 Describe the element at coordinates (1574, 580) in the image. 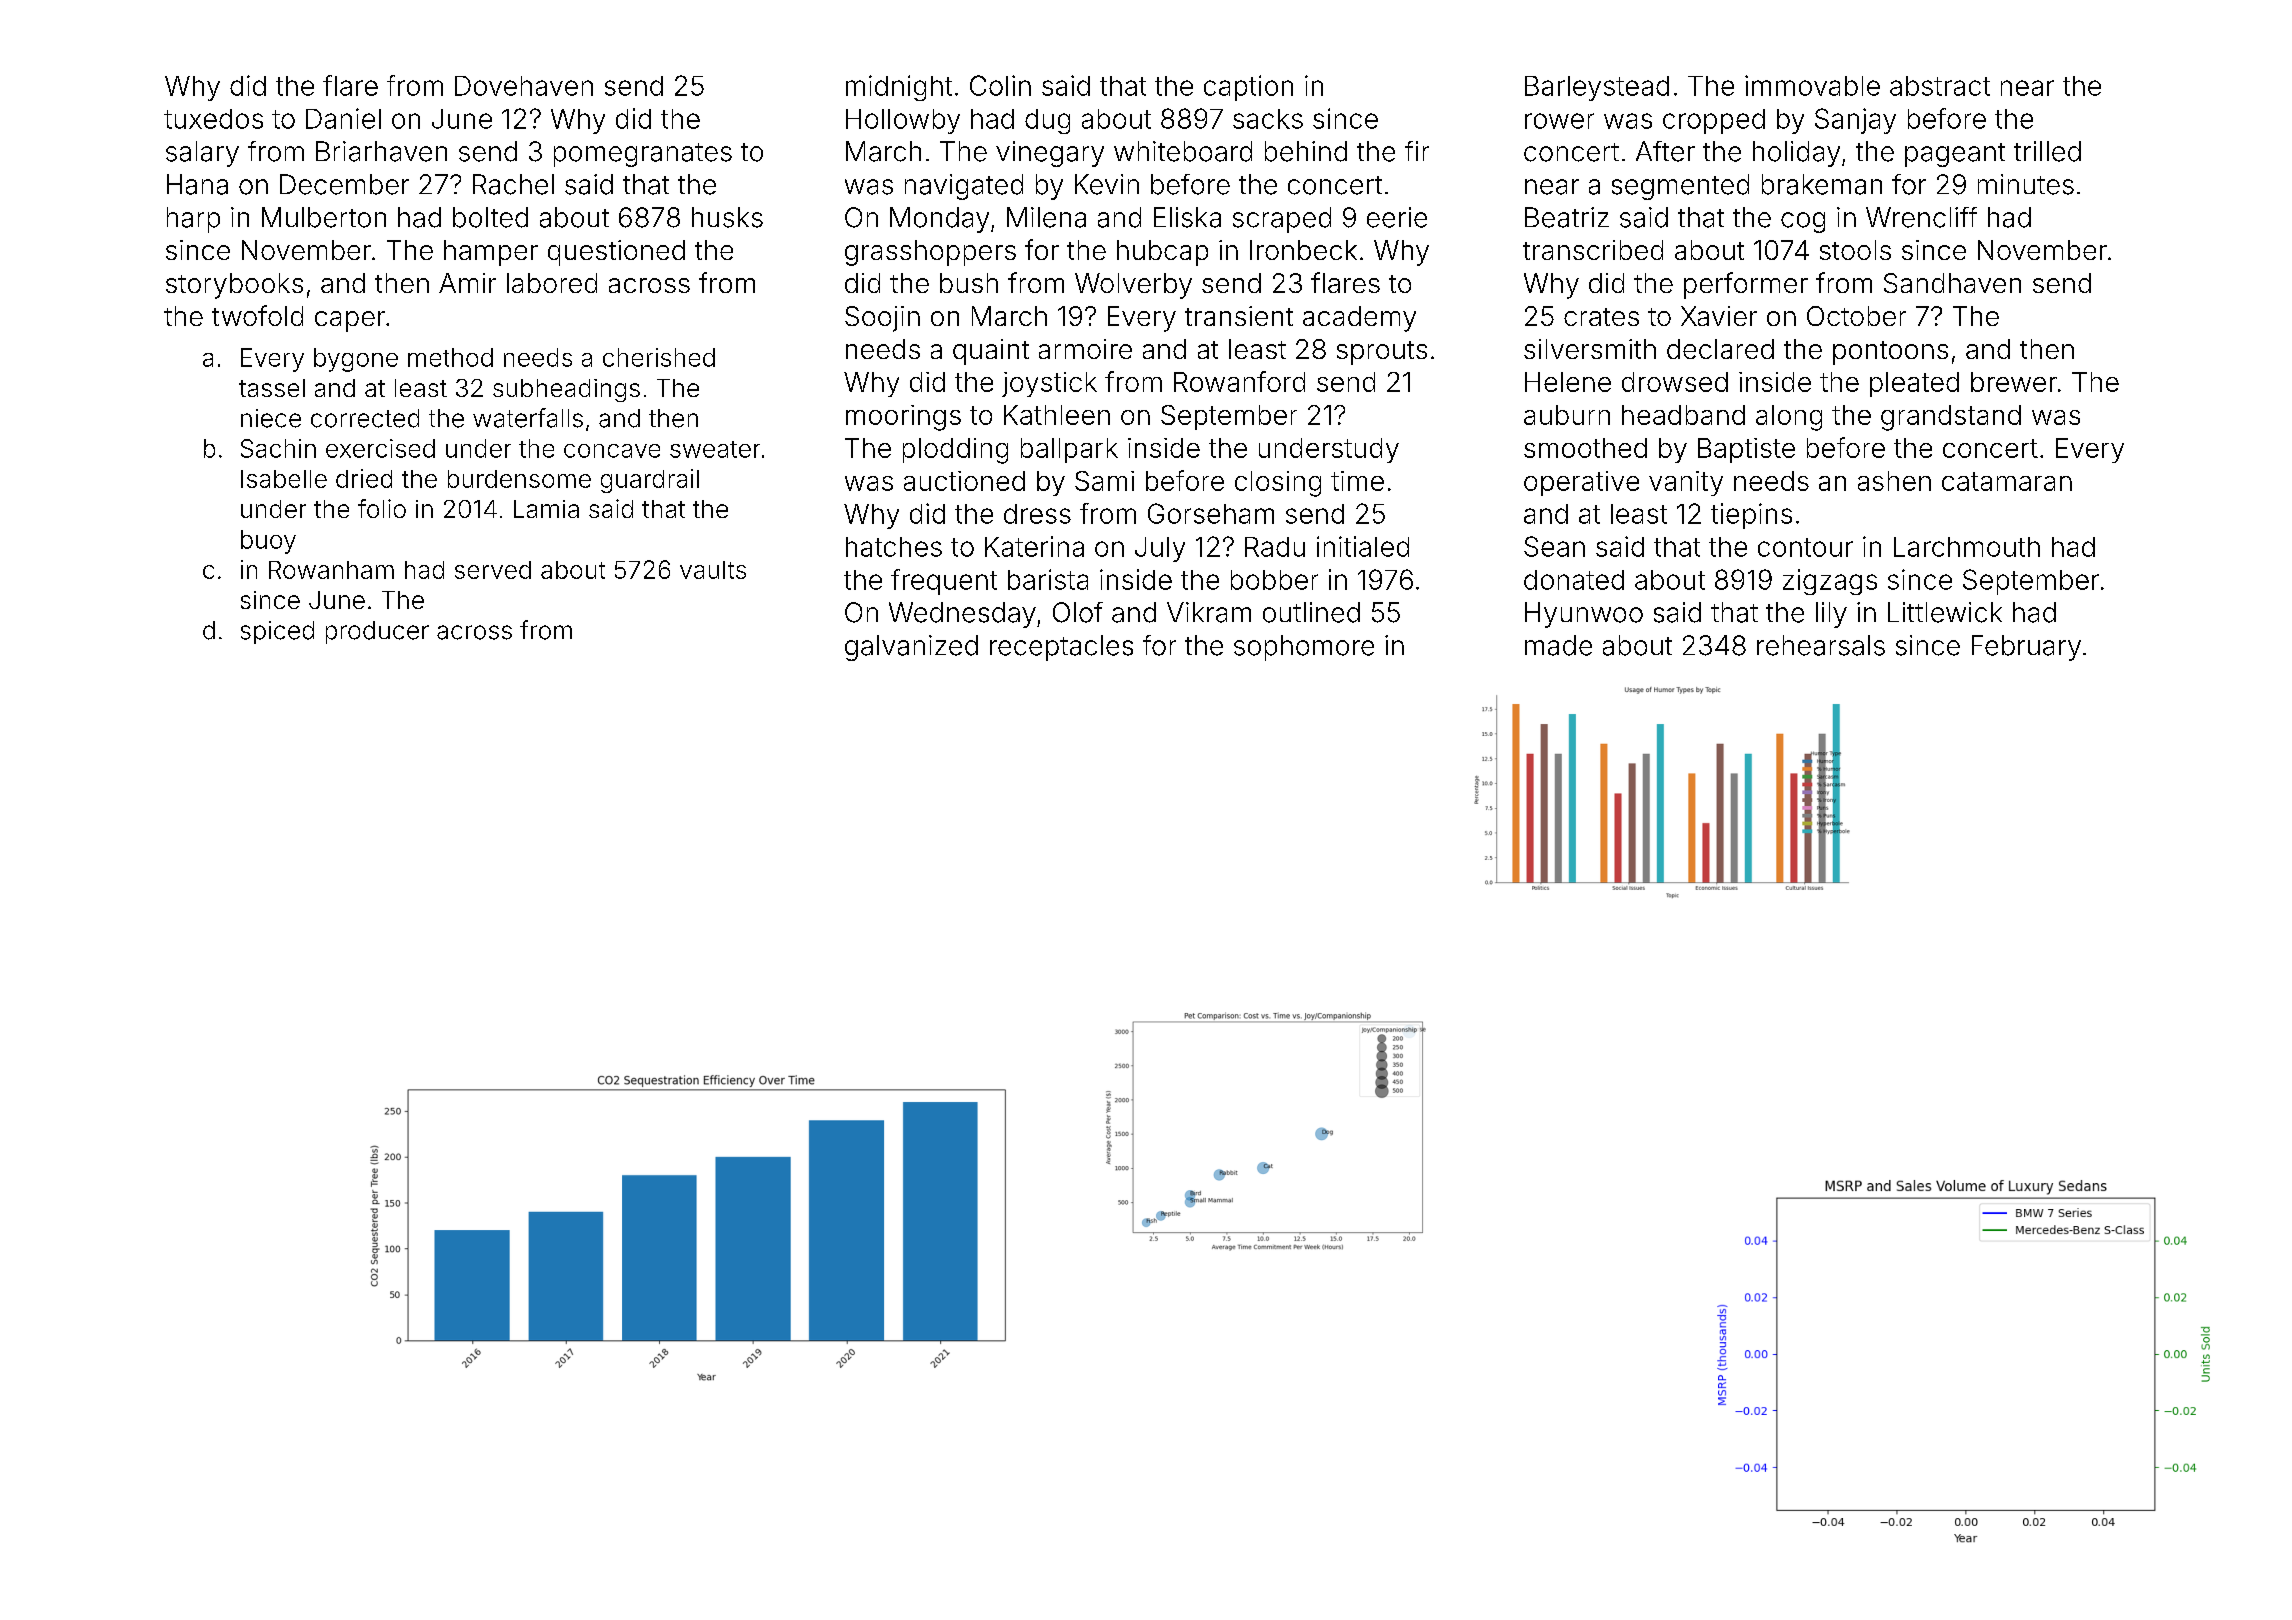

I see `donated` at that location.
